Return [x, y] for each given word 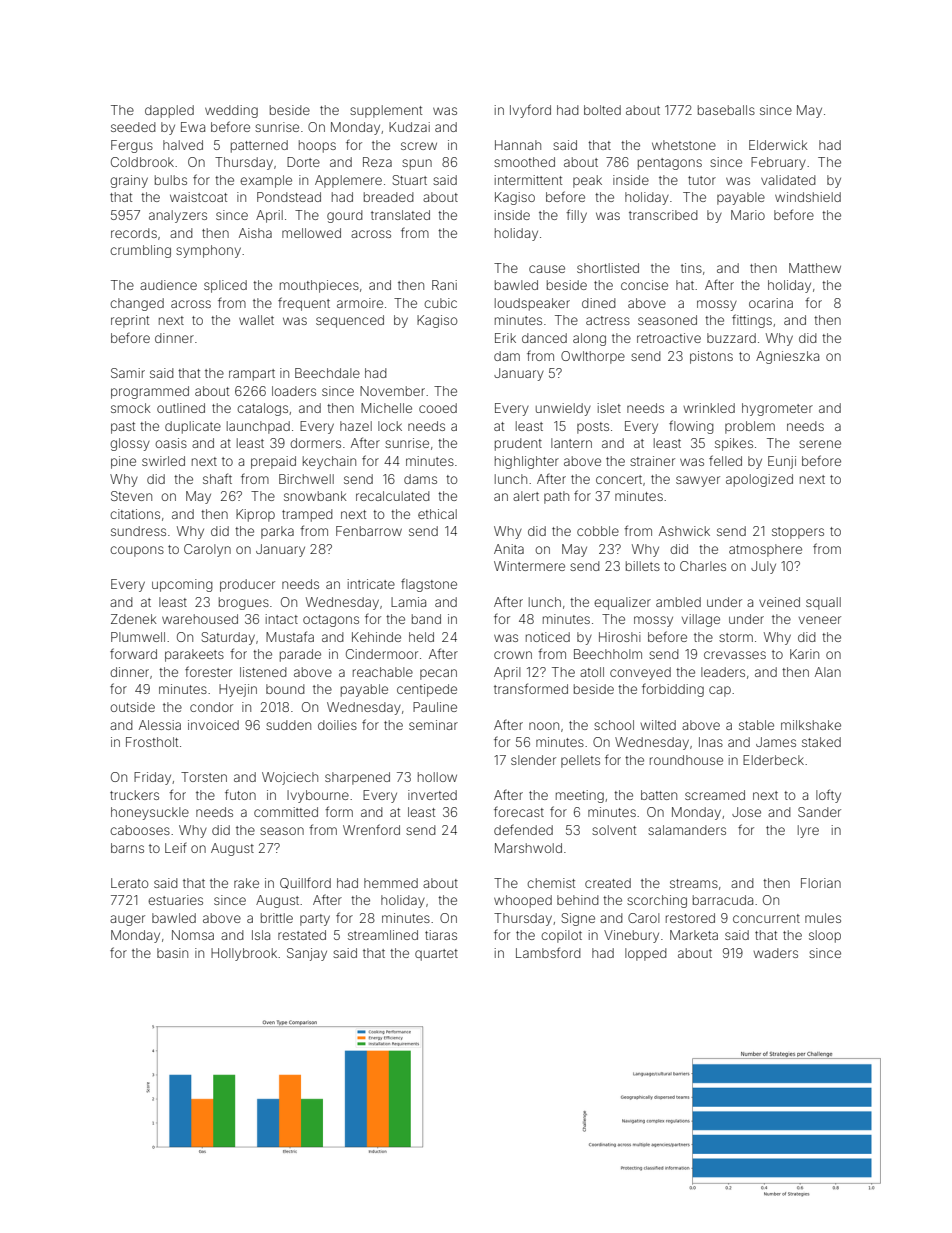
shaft [217, 478]
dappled [169, 111]
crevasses [735, 655]
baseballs [726, 110]
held [421, 637]
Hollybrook [244, 954]
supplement [386, 111]
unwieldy [563, 409]
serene [820, 444]
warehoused [200, 619]
